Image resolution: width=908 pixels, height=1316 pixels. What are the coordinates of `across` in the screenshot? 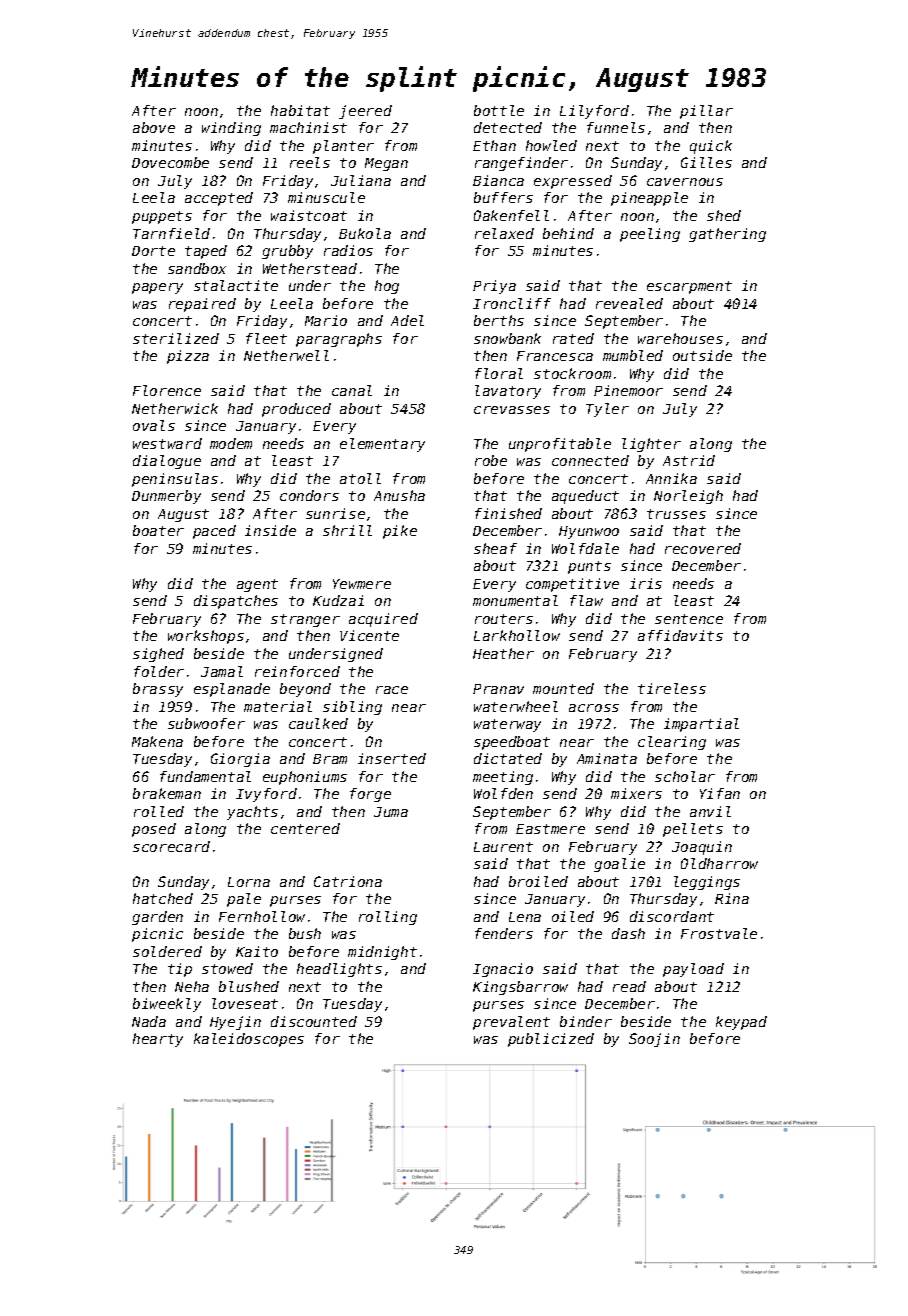 It's located at (594, 708).
